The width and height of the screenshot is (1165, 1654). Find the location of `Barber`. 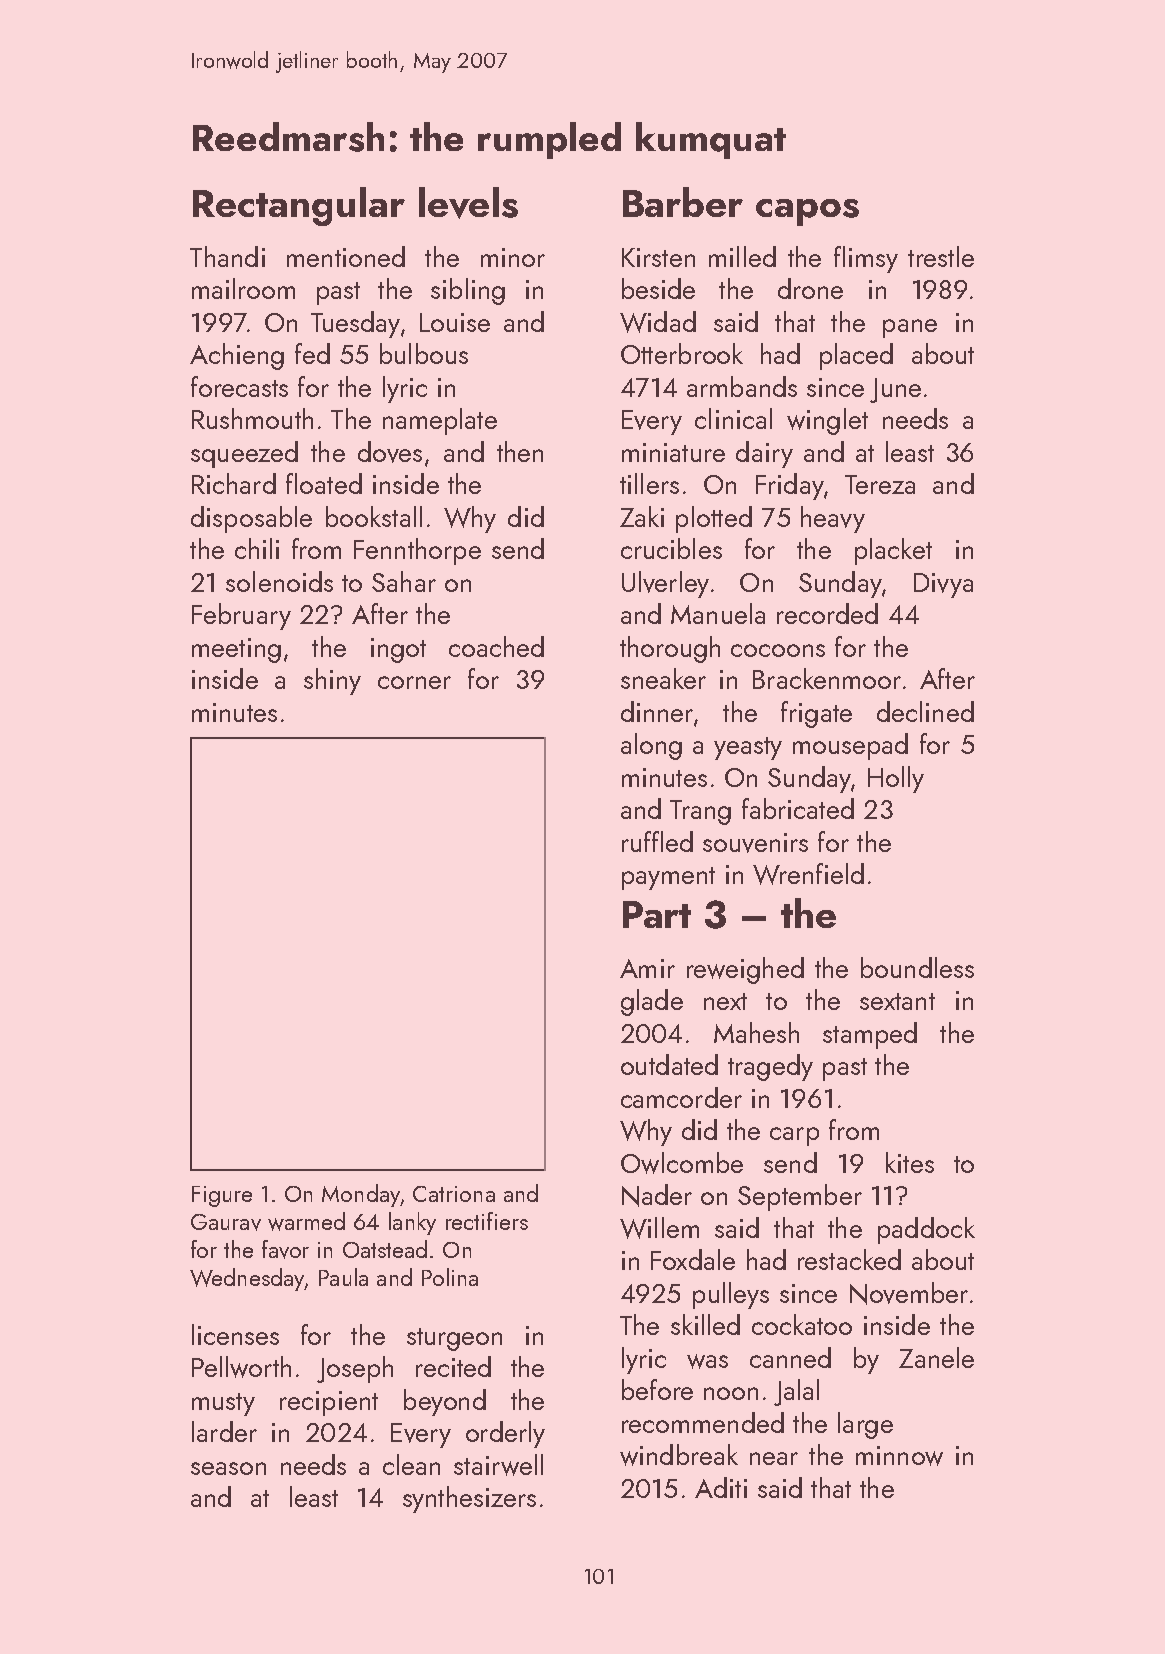

Barber is located at coordinates (683, 202).
